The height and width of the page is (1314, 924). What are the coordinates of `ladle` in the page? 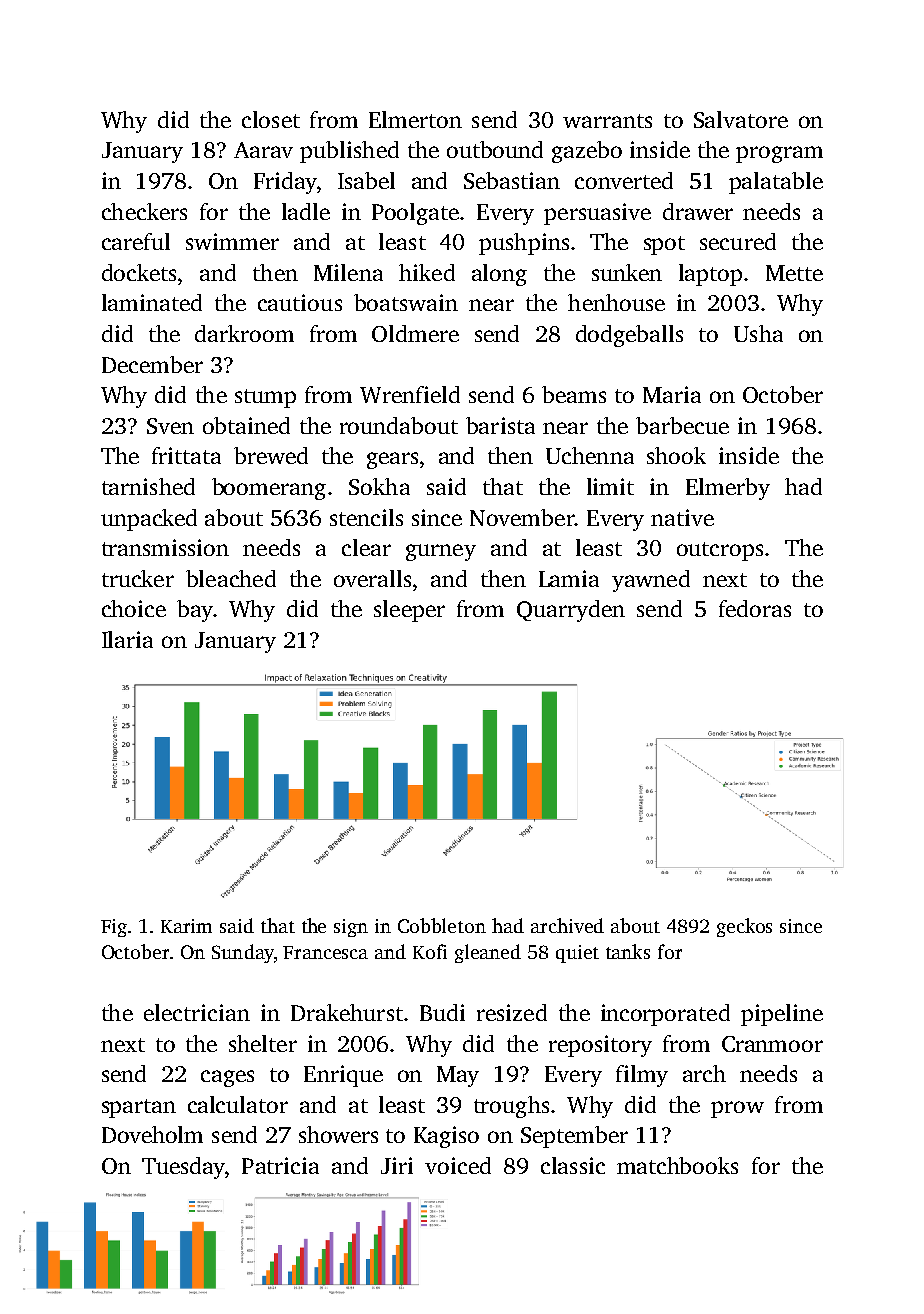 It's located at (306, 211).
